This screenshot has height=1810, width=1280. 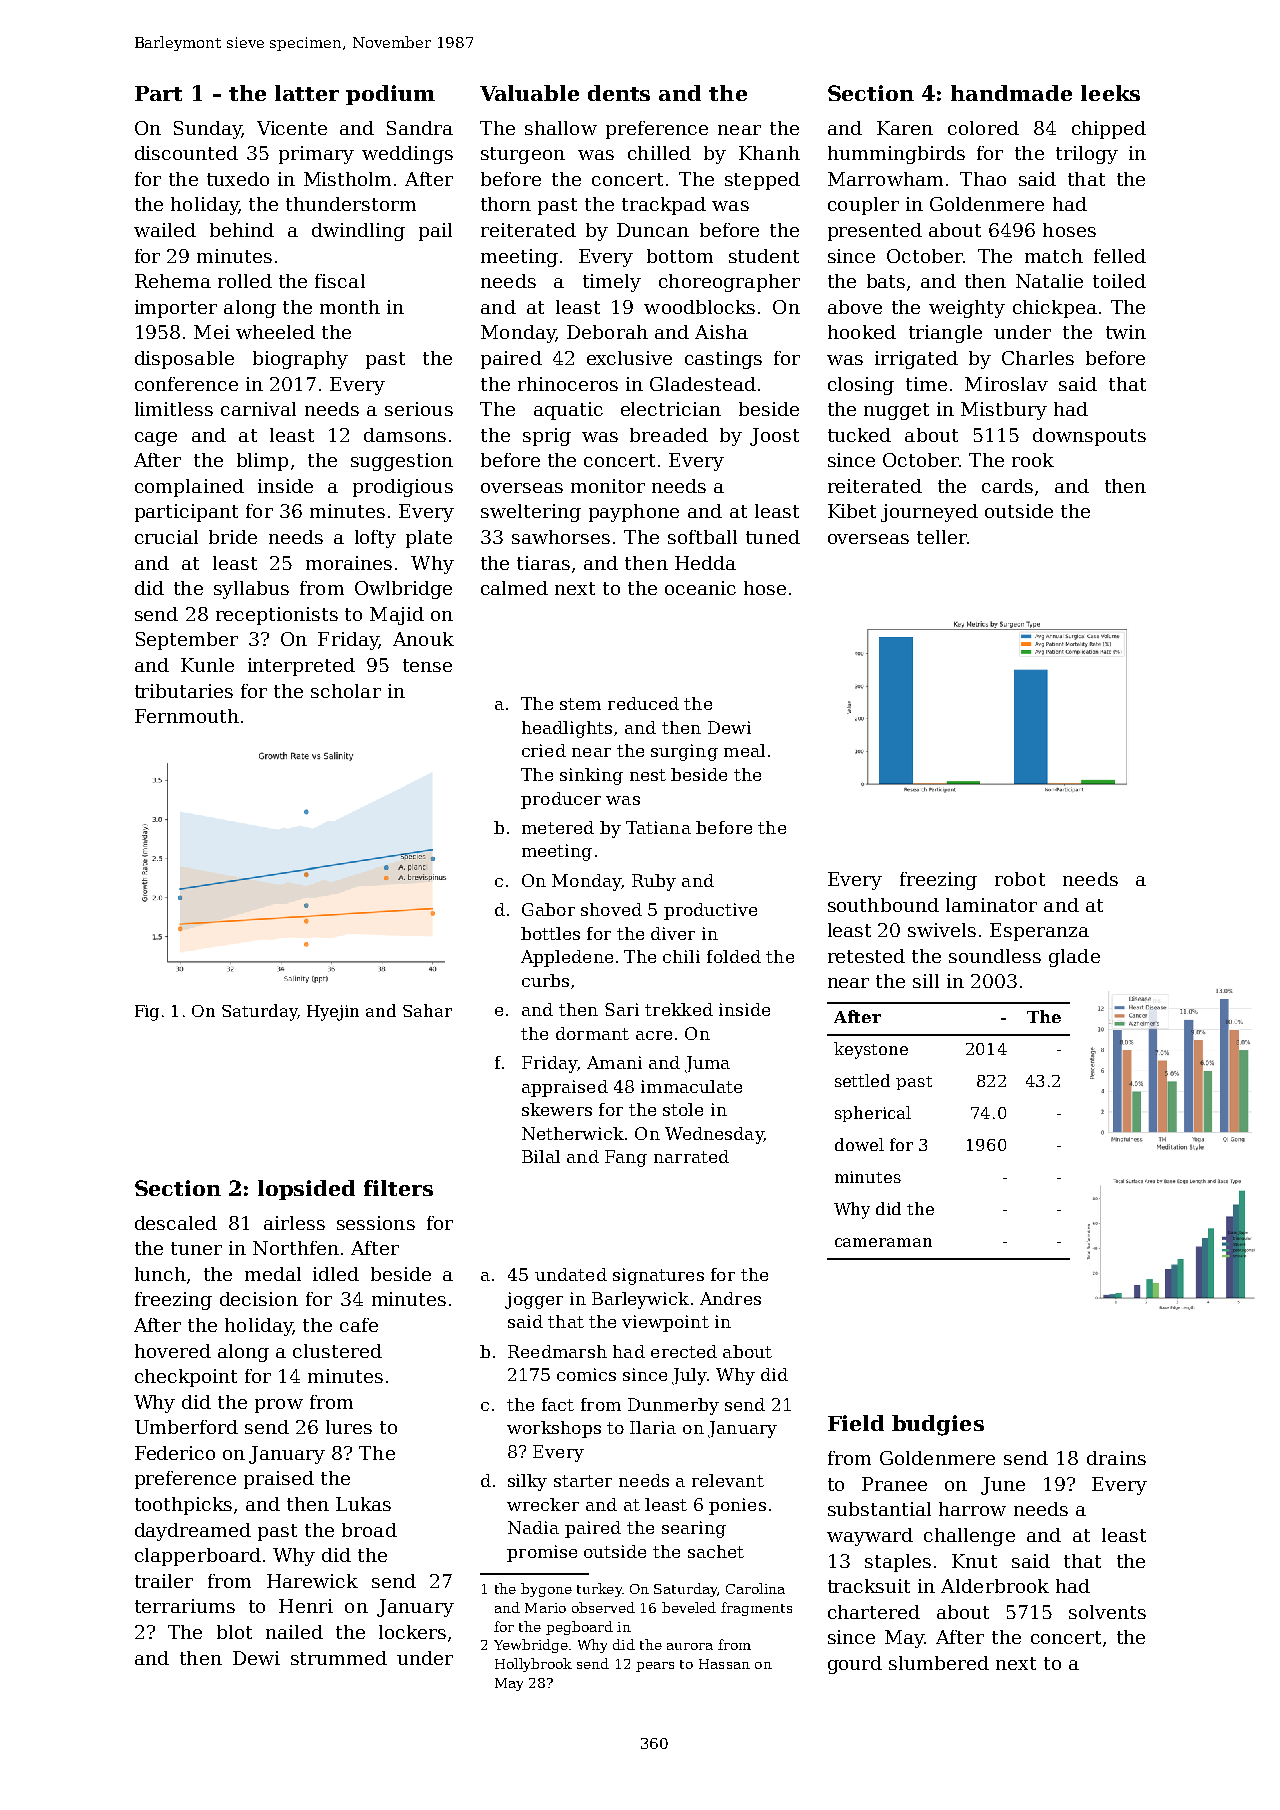 I want to click on Fernmouth, so click(x=187, y=716).
